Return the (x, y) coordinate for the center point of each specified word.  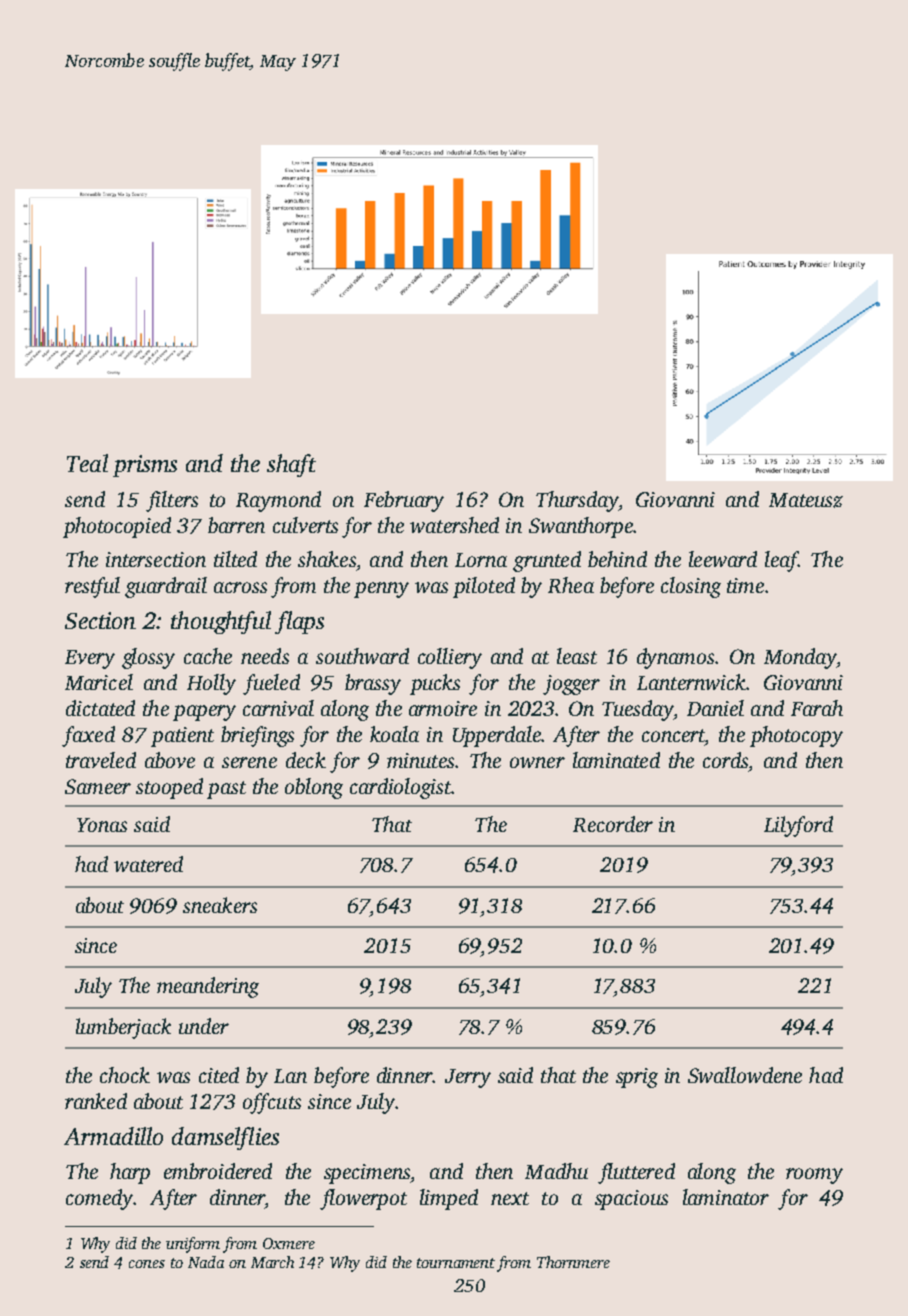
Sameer (98, 786)
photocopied (117, 527)
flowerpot (363, 1199)
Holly (211, 684)
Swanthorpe (581, 527)
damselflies (225, 1138)
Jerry (468, 1078)
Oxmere (289, 1243)
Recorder (613, 824)
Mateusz (806, 500)
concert (673, 735)
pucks (435, 684)
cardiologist (400, 788)
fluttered (636, 1173)
